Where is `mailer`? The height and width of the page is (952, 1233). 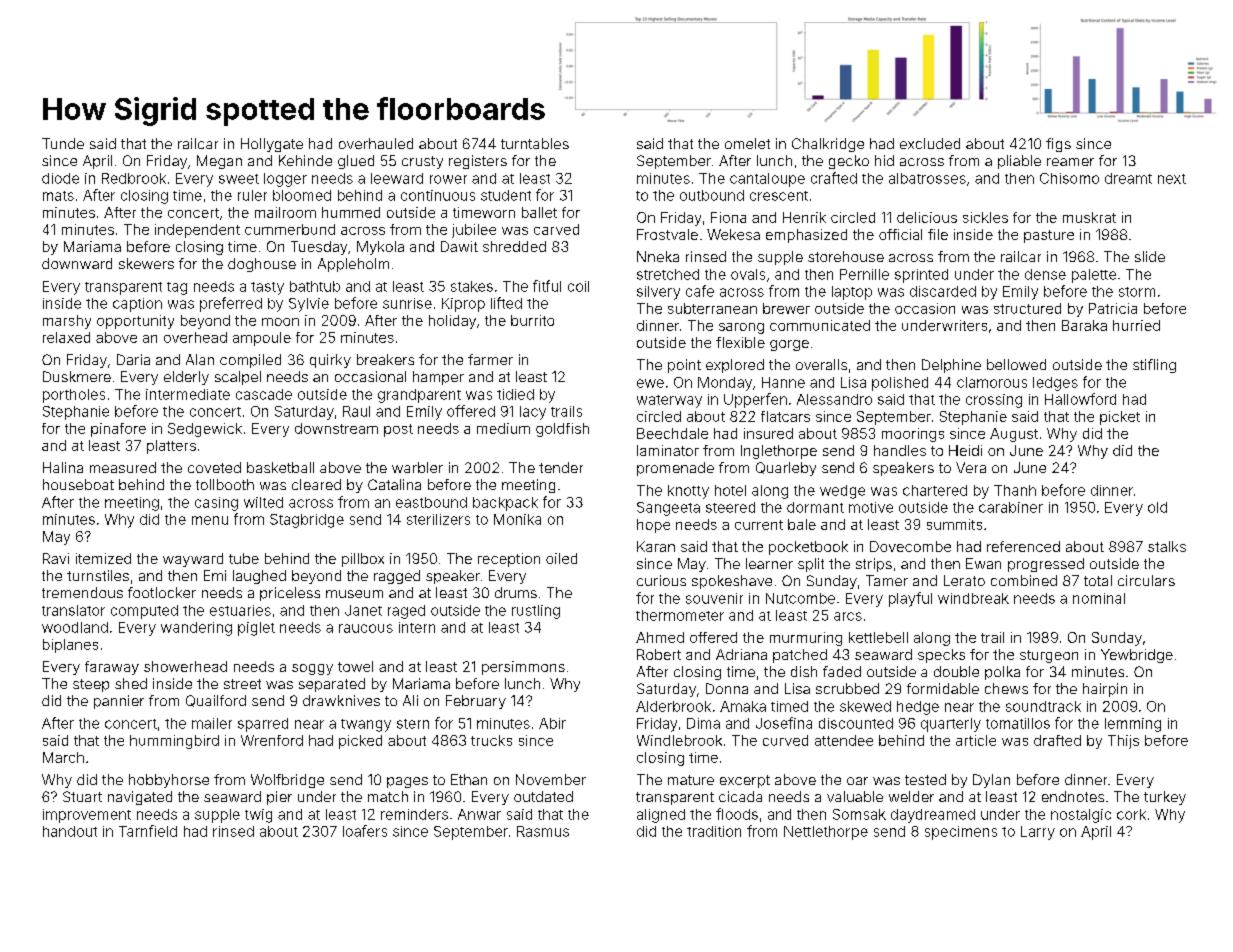 mailer is located at coordinates (212, 723).
